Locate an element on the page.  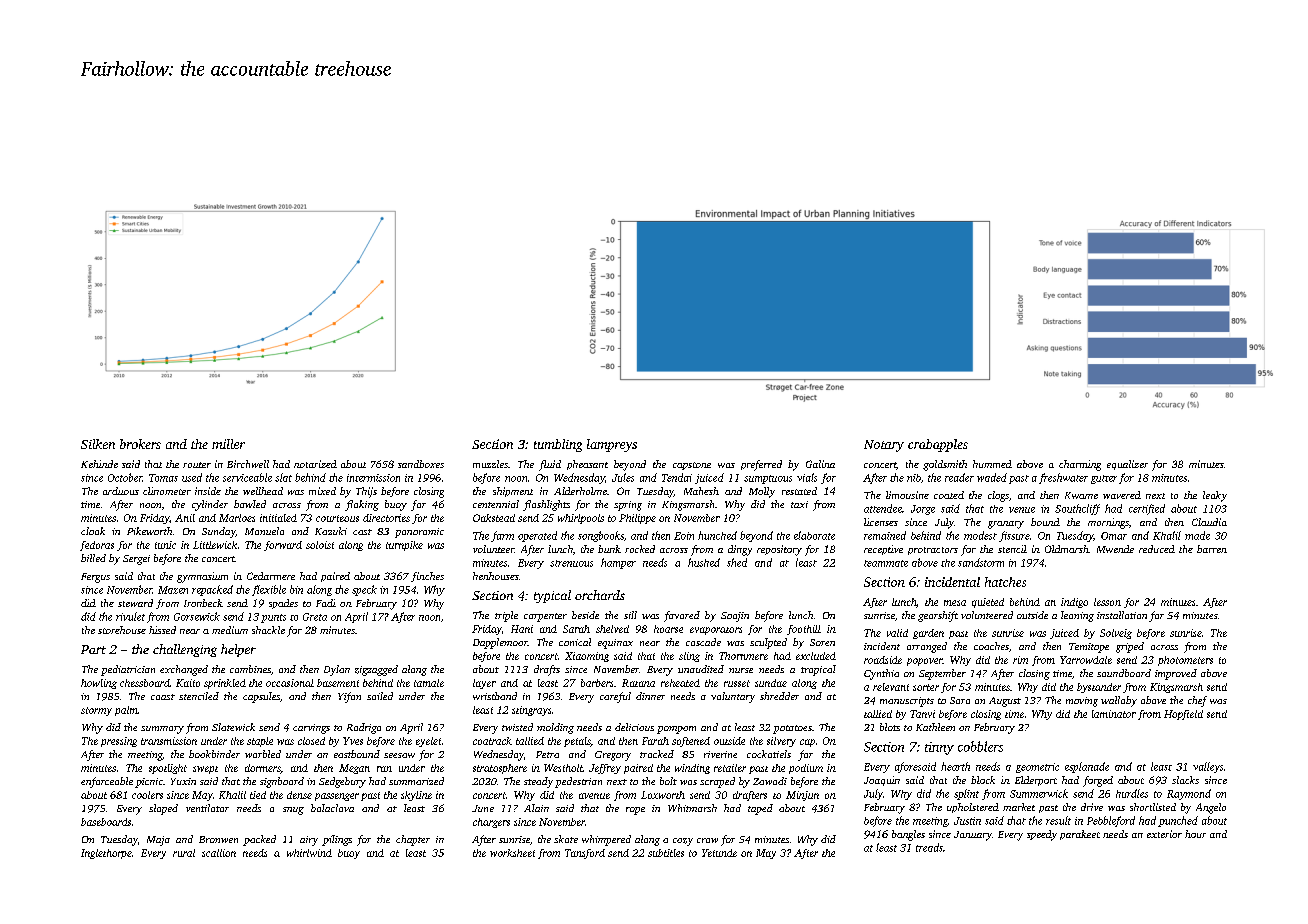
balaclava is located at coordinates (332, 808).
